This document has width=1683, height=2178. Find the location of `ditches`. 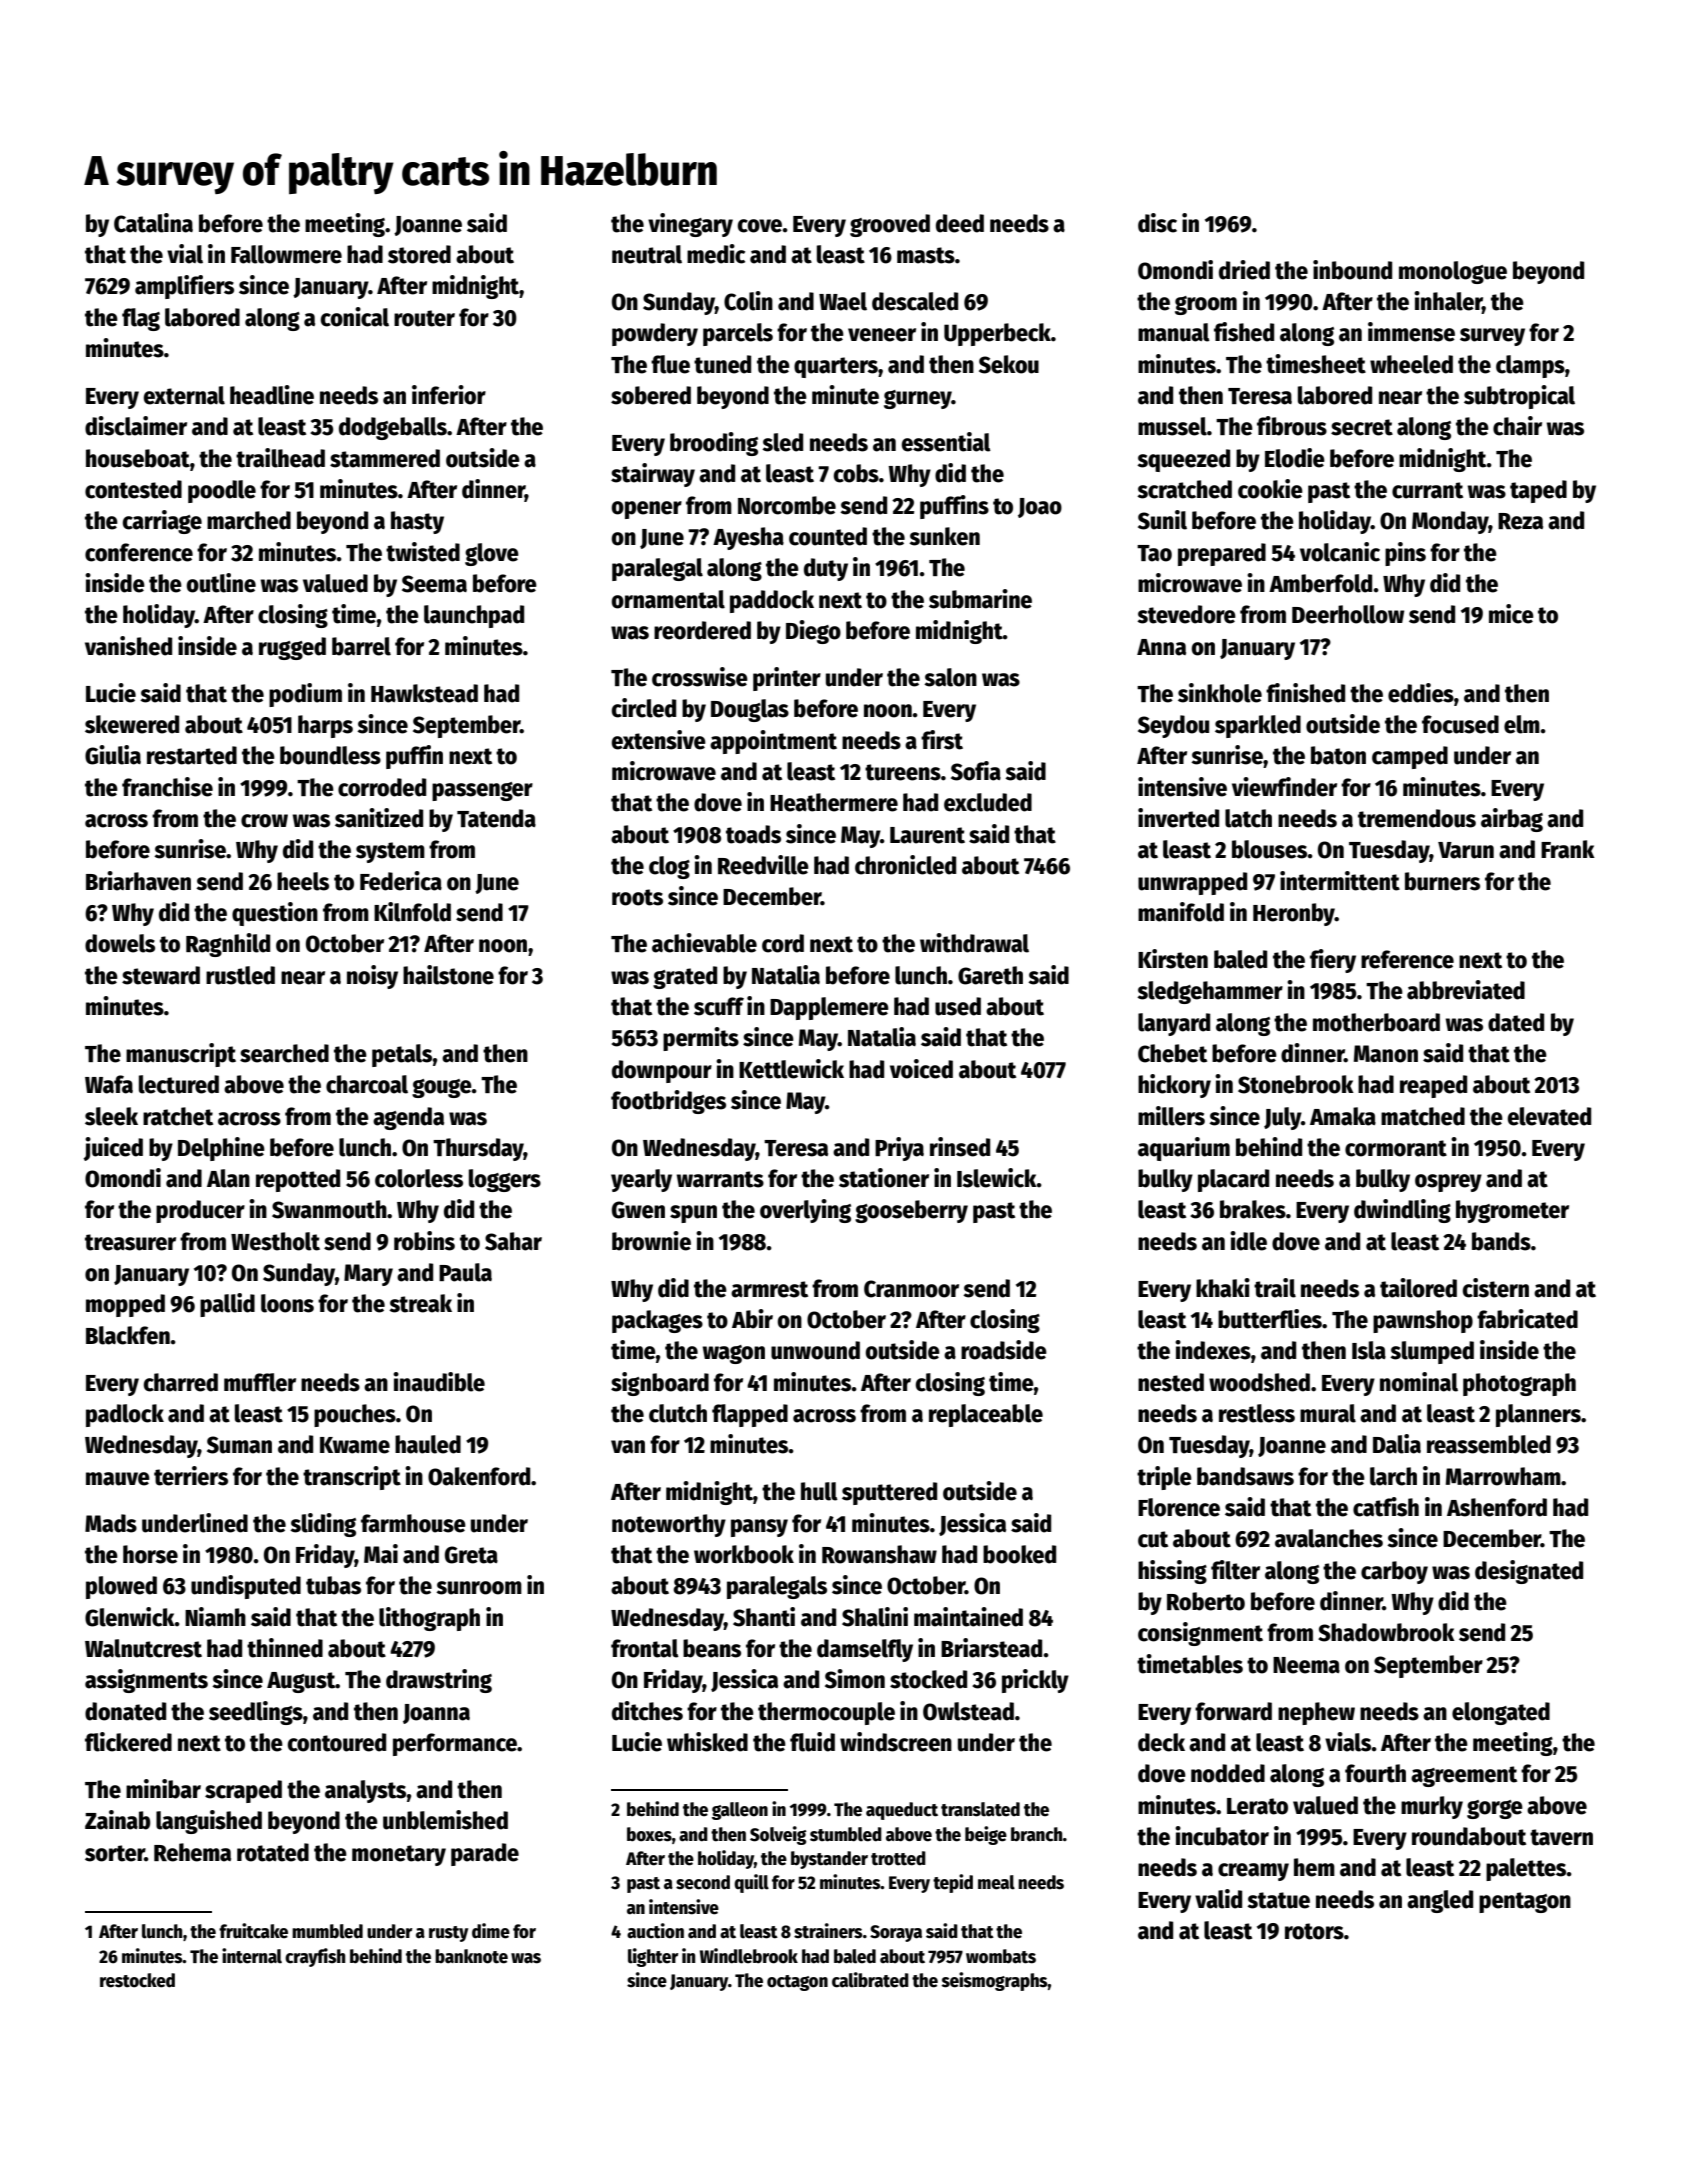

ditches is located at coordinates (647, 1711).
